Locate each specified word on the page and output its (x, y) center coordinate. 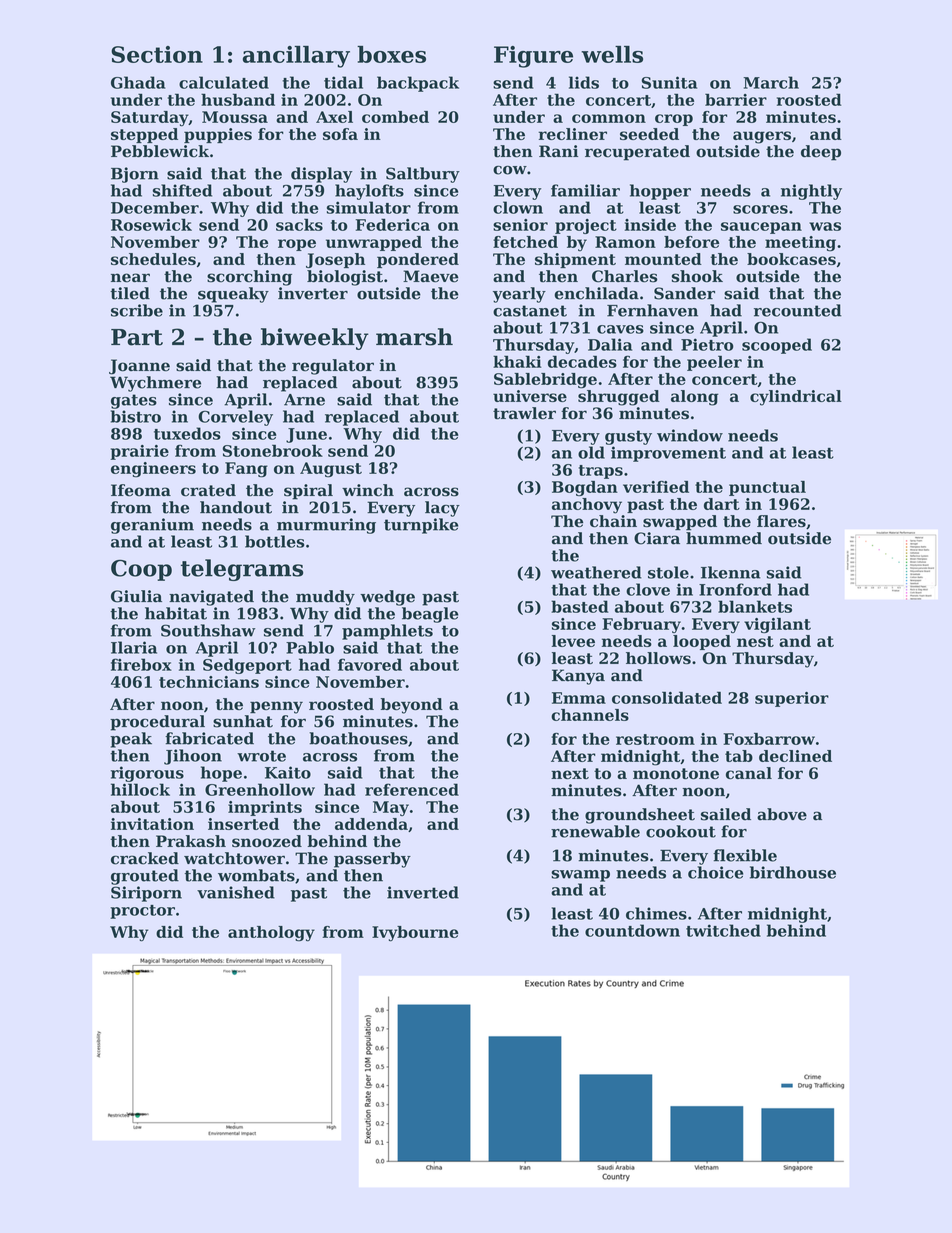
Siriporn (146, 894)
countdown (632, 930)
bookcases (791, 259)
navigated (211, 598)
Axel (334, 117)
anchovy (587, 506)
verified (656, 487)
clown (518, 207)
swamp (580, 876)
